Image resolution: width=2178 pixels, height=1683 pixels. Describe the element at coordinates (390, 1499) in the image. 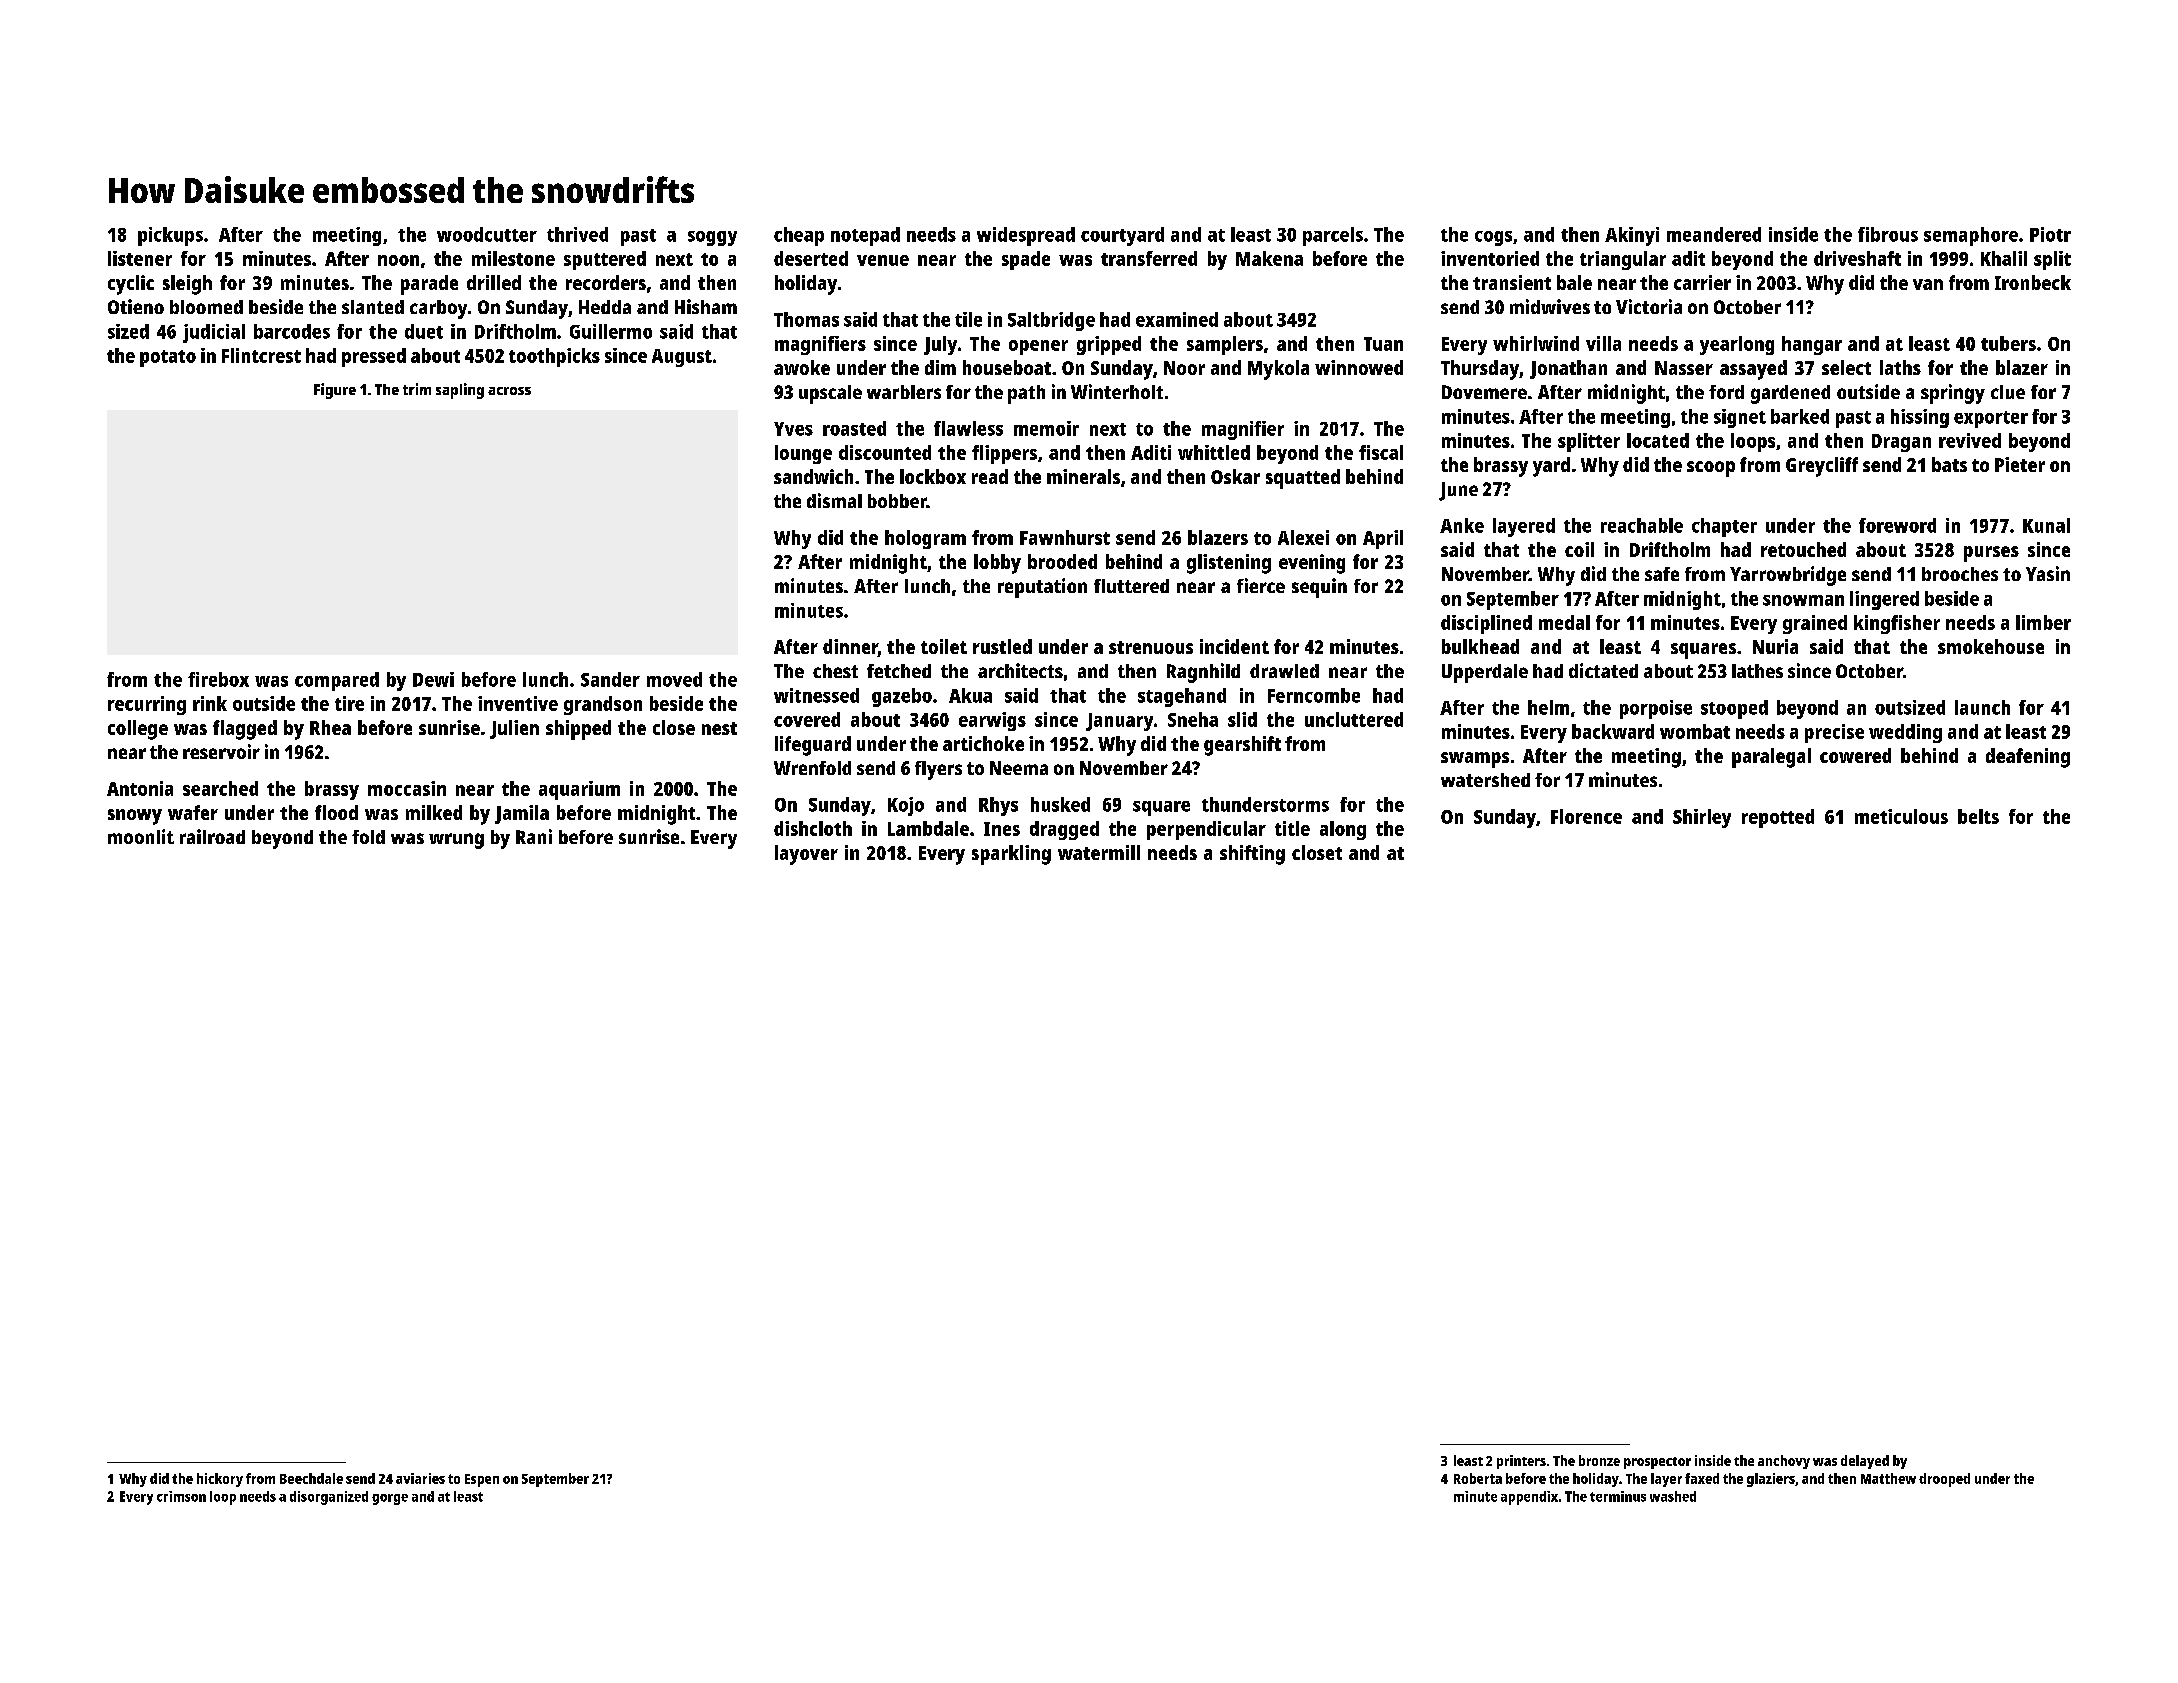

I see `gorge` at that location.
